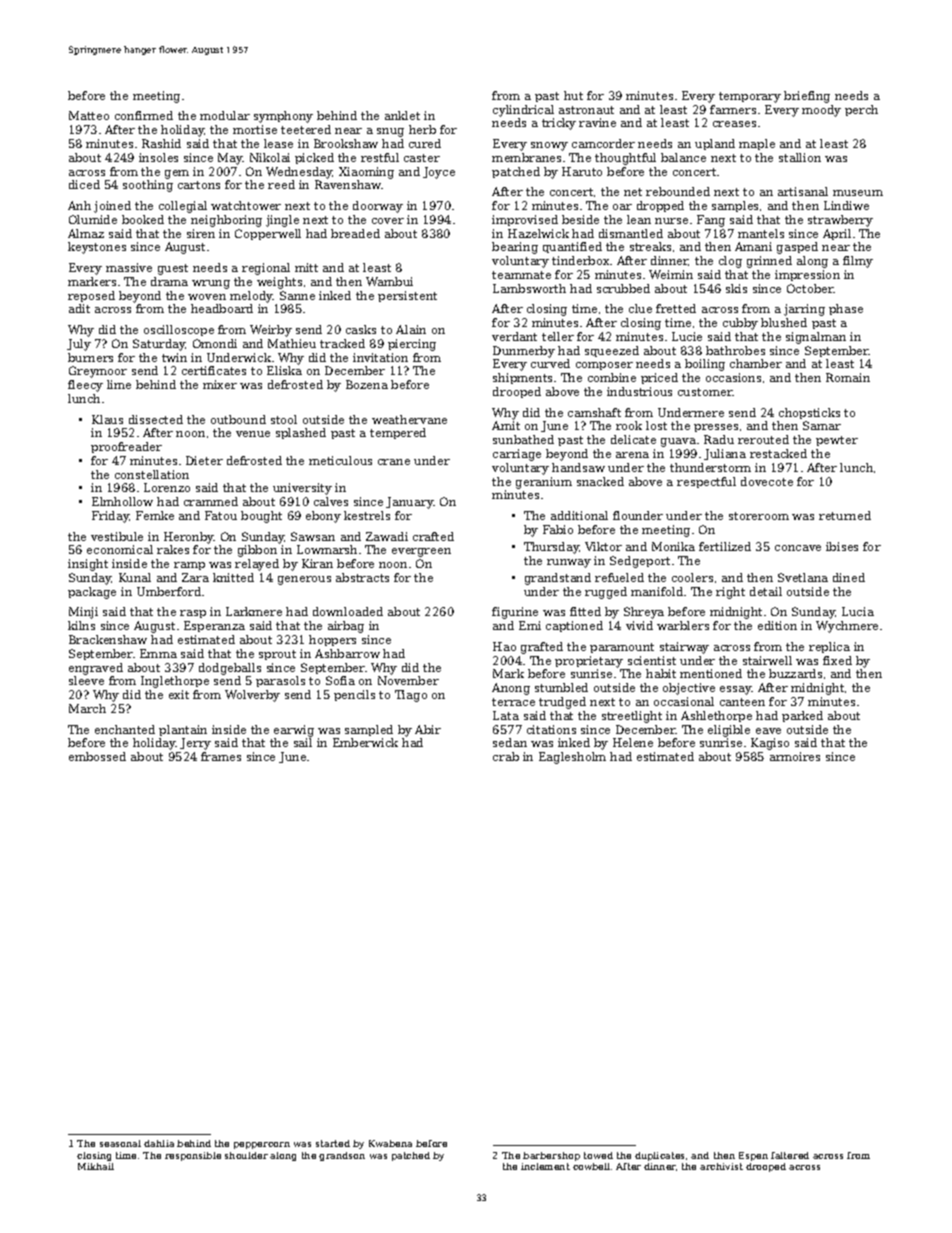  I want to click on hut, so click(573, 95).
